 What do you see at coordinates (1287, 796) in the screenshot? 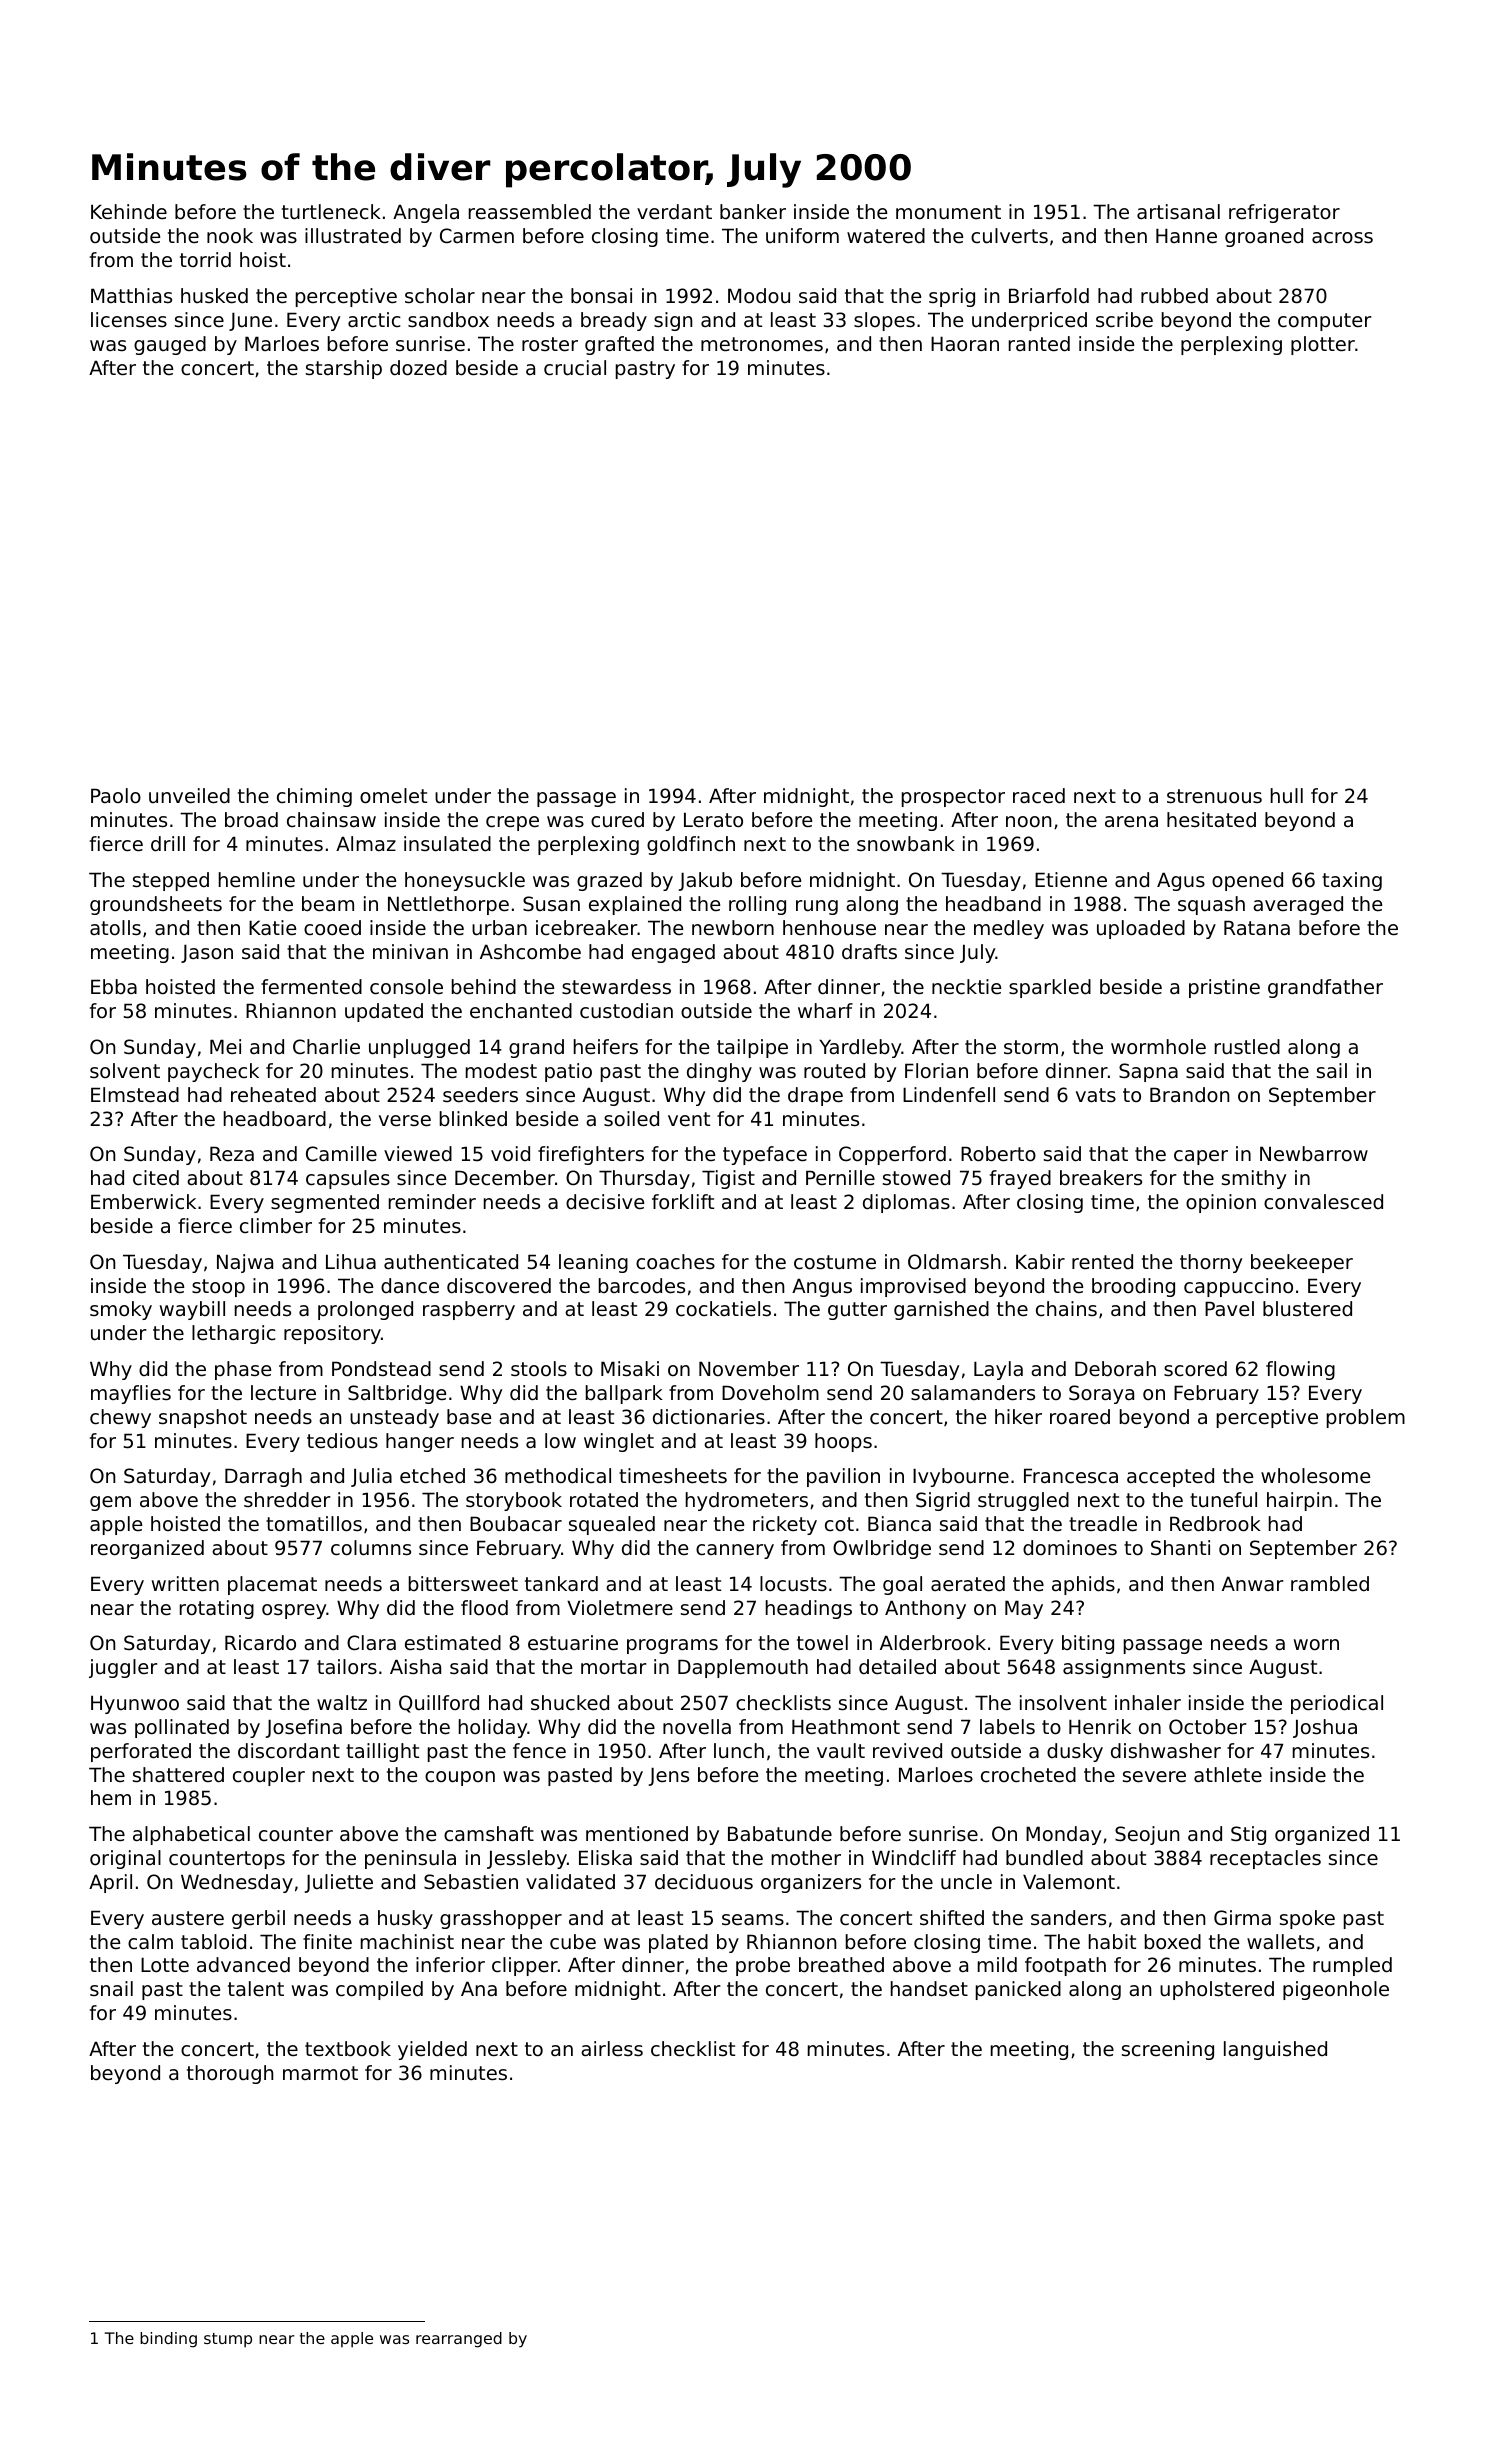
I see `hull` at bounding box center [1287, 796].
